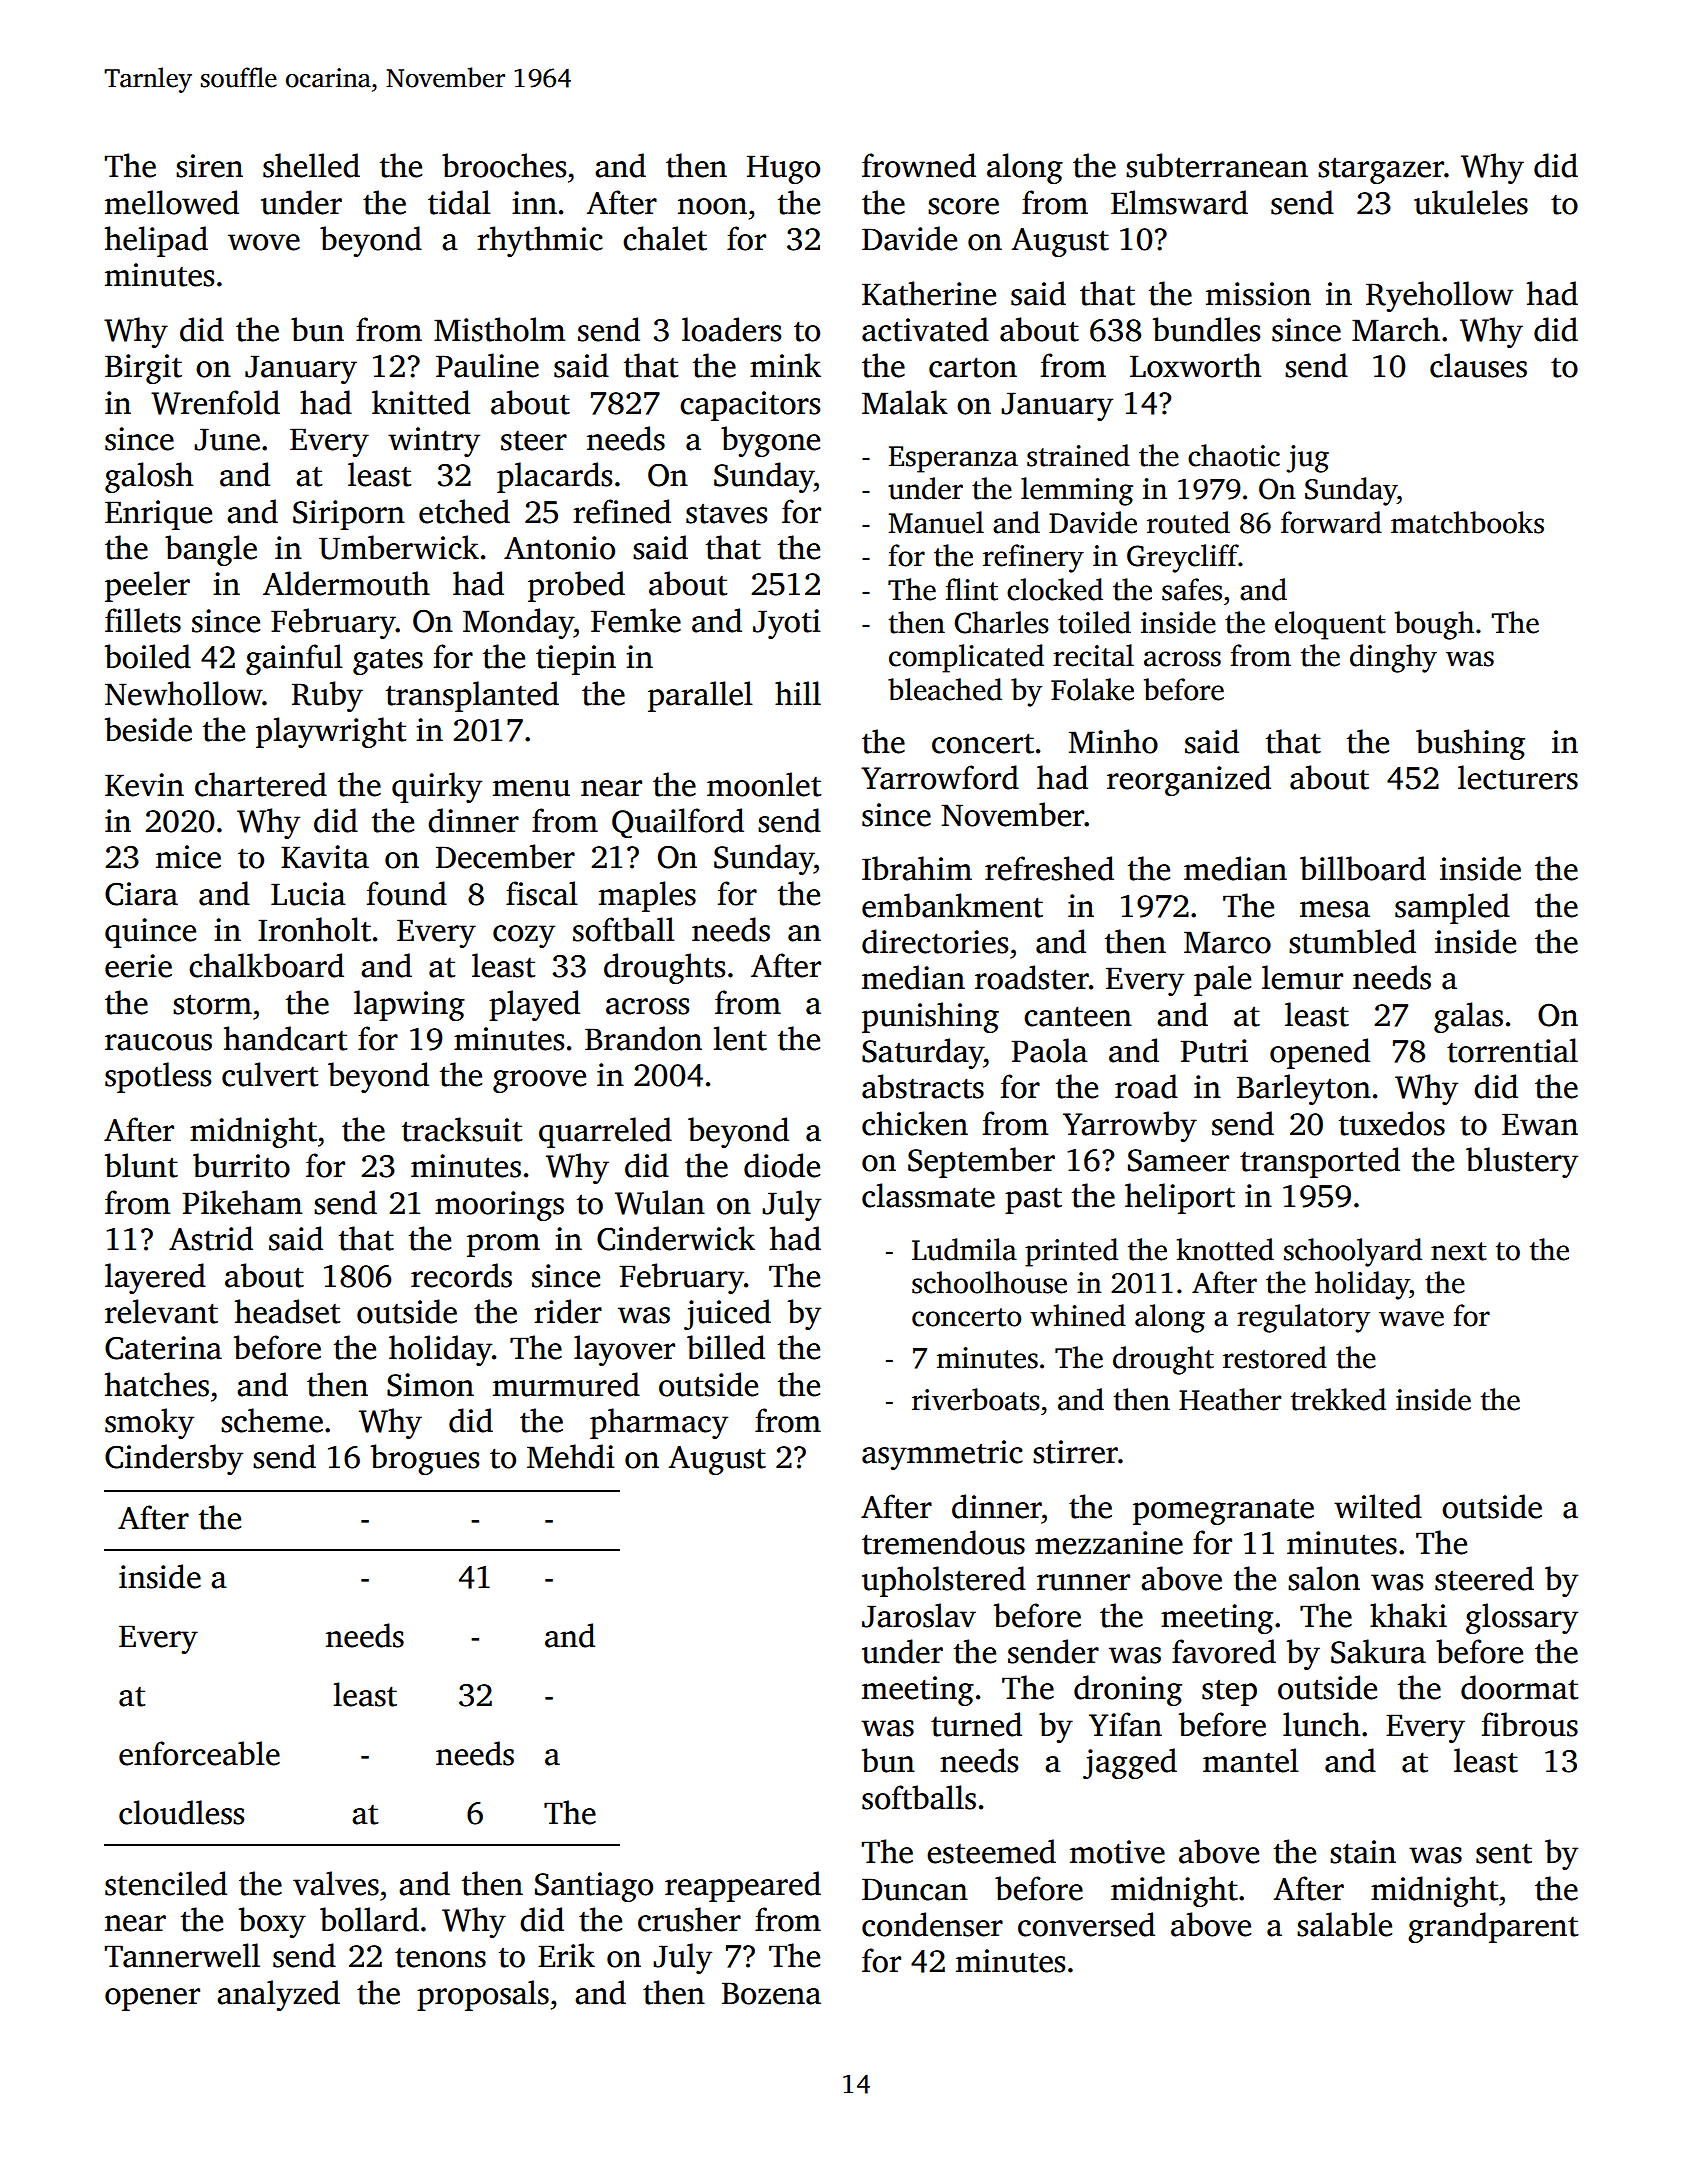 The height and width of the document is (2178, 1683). I want to click on smoky, so click(149, 1423).
